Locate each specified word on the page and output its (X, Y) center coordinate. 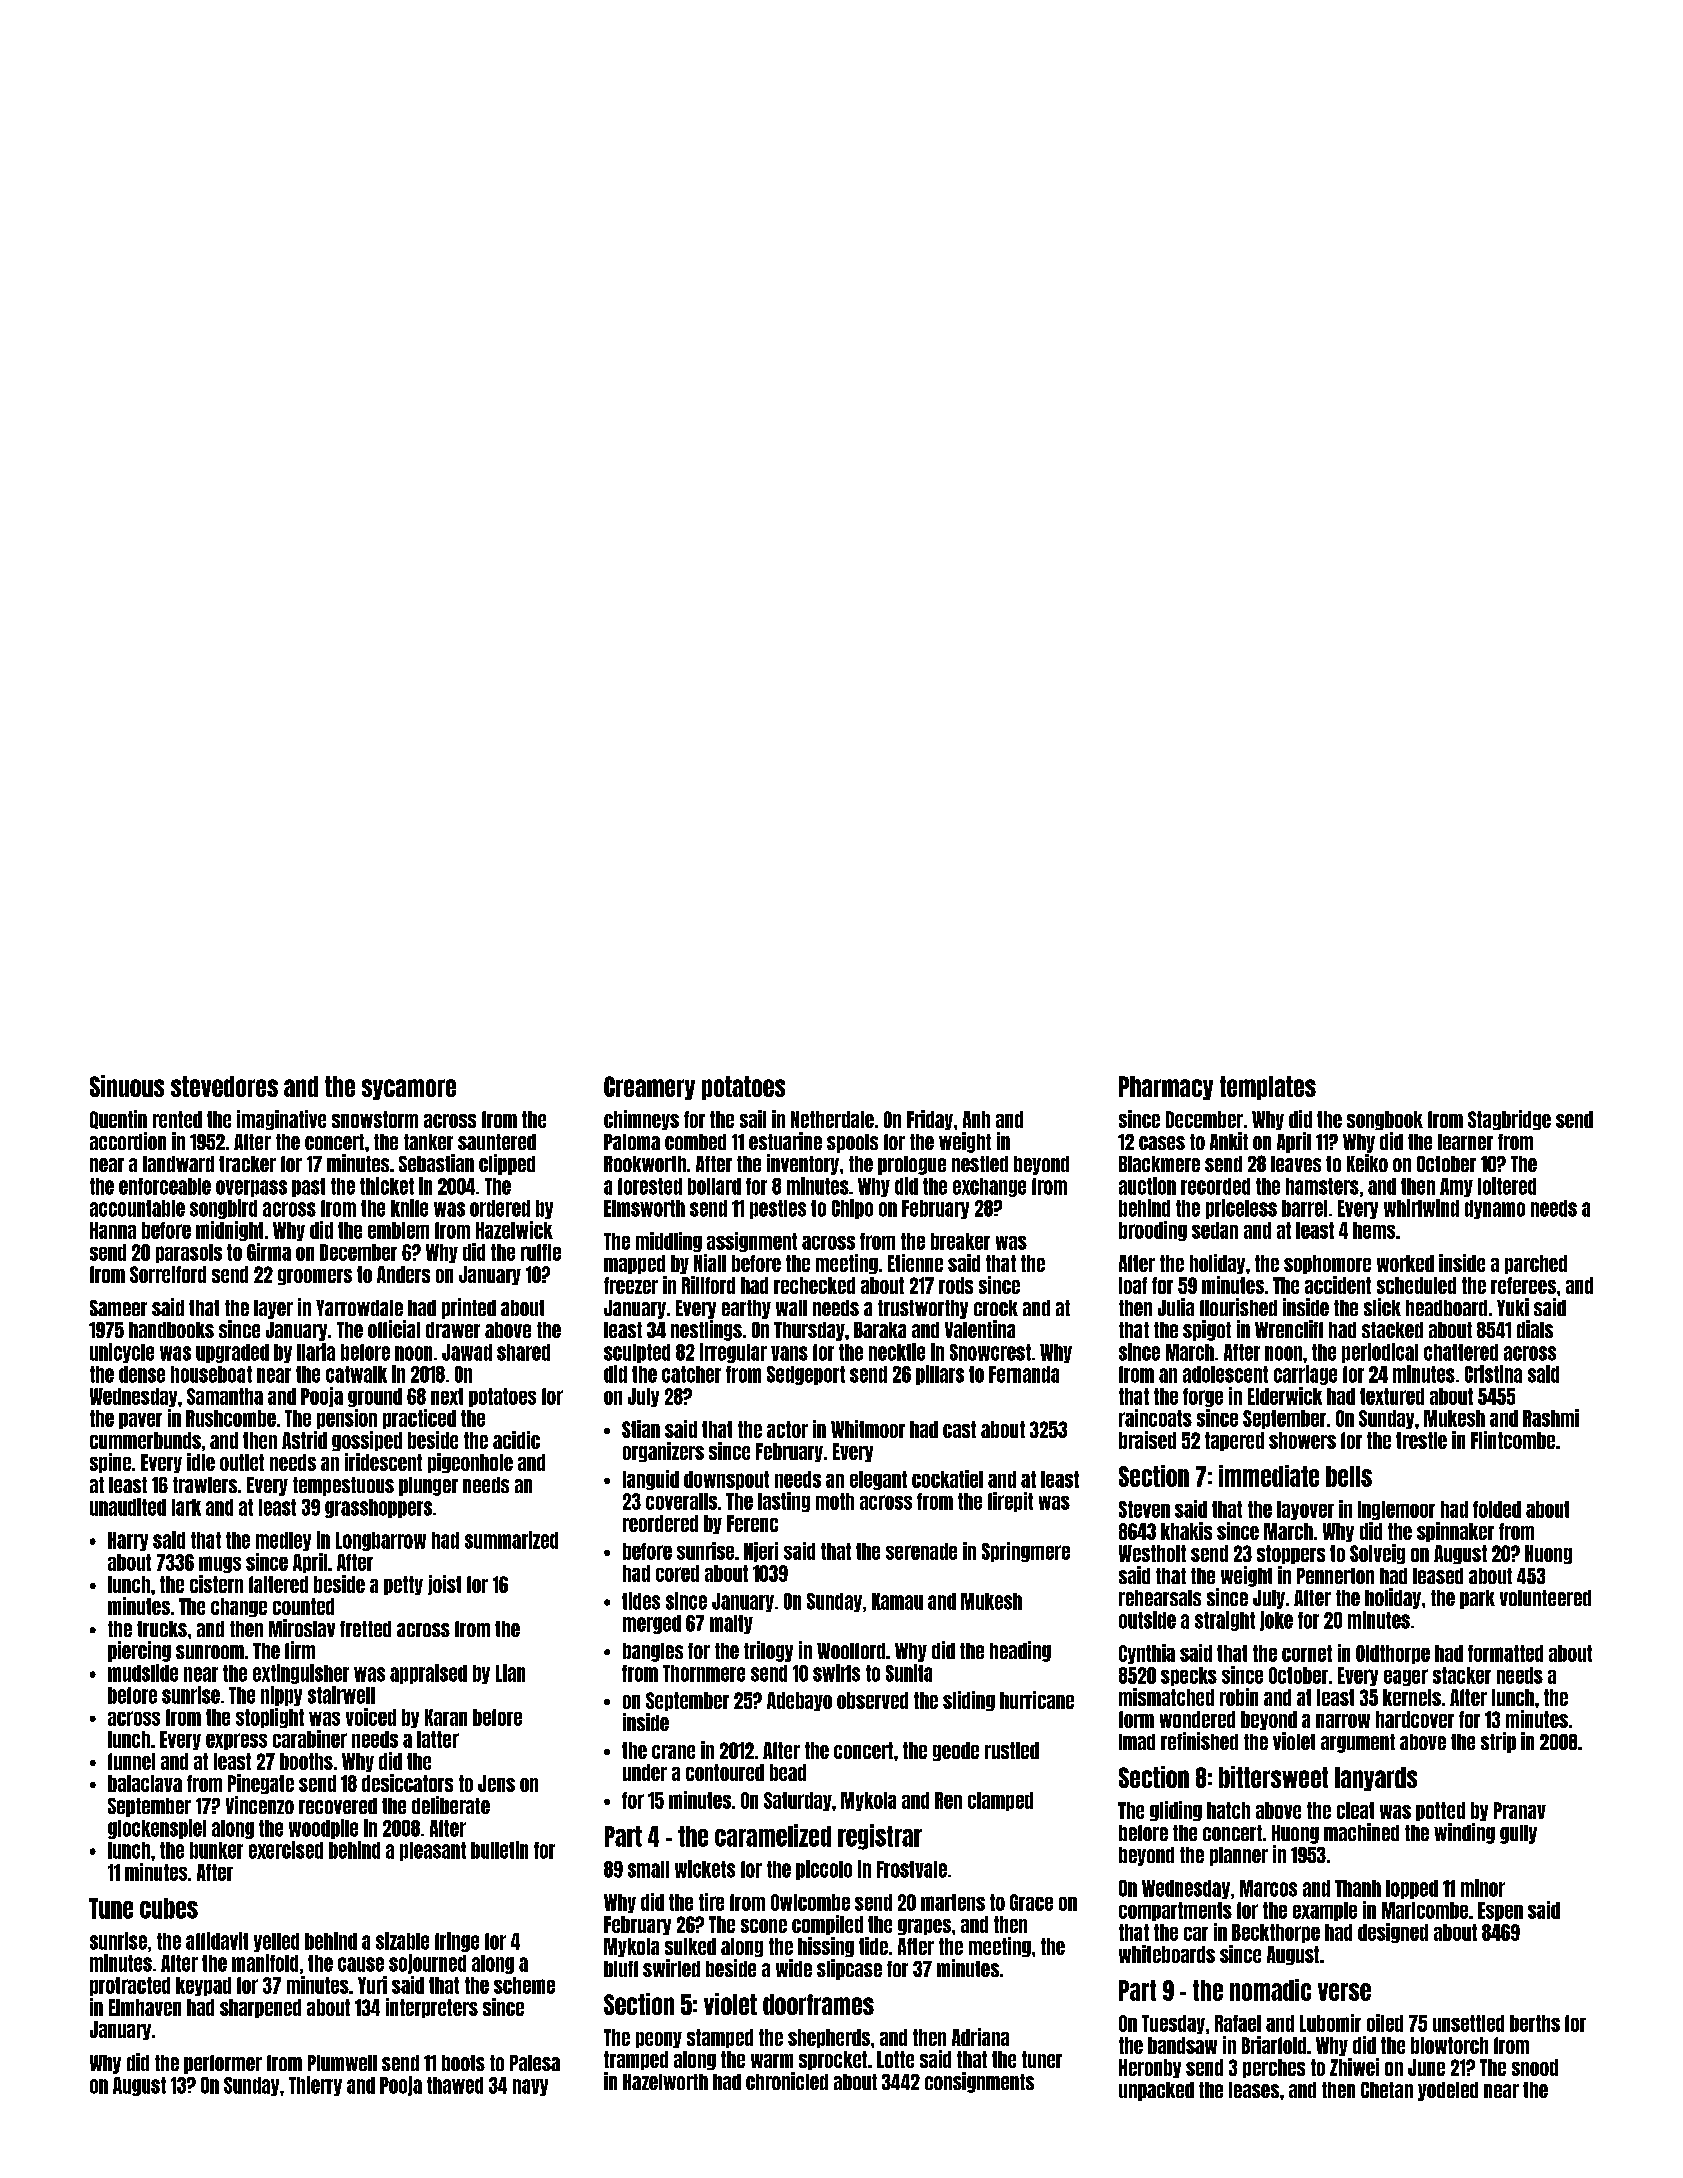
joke (1276, 1621)
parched (1536, 1264)
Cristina (1493, 1374)
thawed (455, 2085)
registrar (880, 1837)
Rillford (708, 1285)
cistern (216, 1584)
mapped (634, 1264)
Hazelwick (514, 1230)
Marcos (1268, 1888)
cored (677, 1573)
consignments (979, 2082)
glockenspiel (157, 1829)
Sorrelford (168, 1274)
